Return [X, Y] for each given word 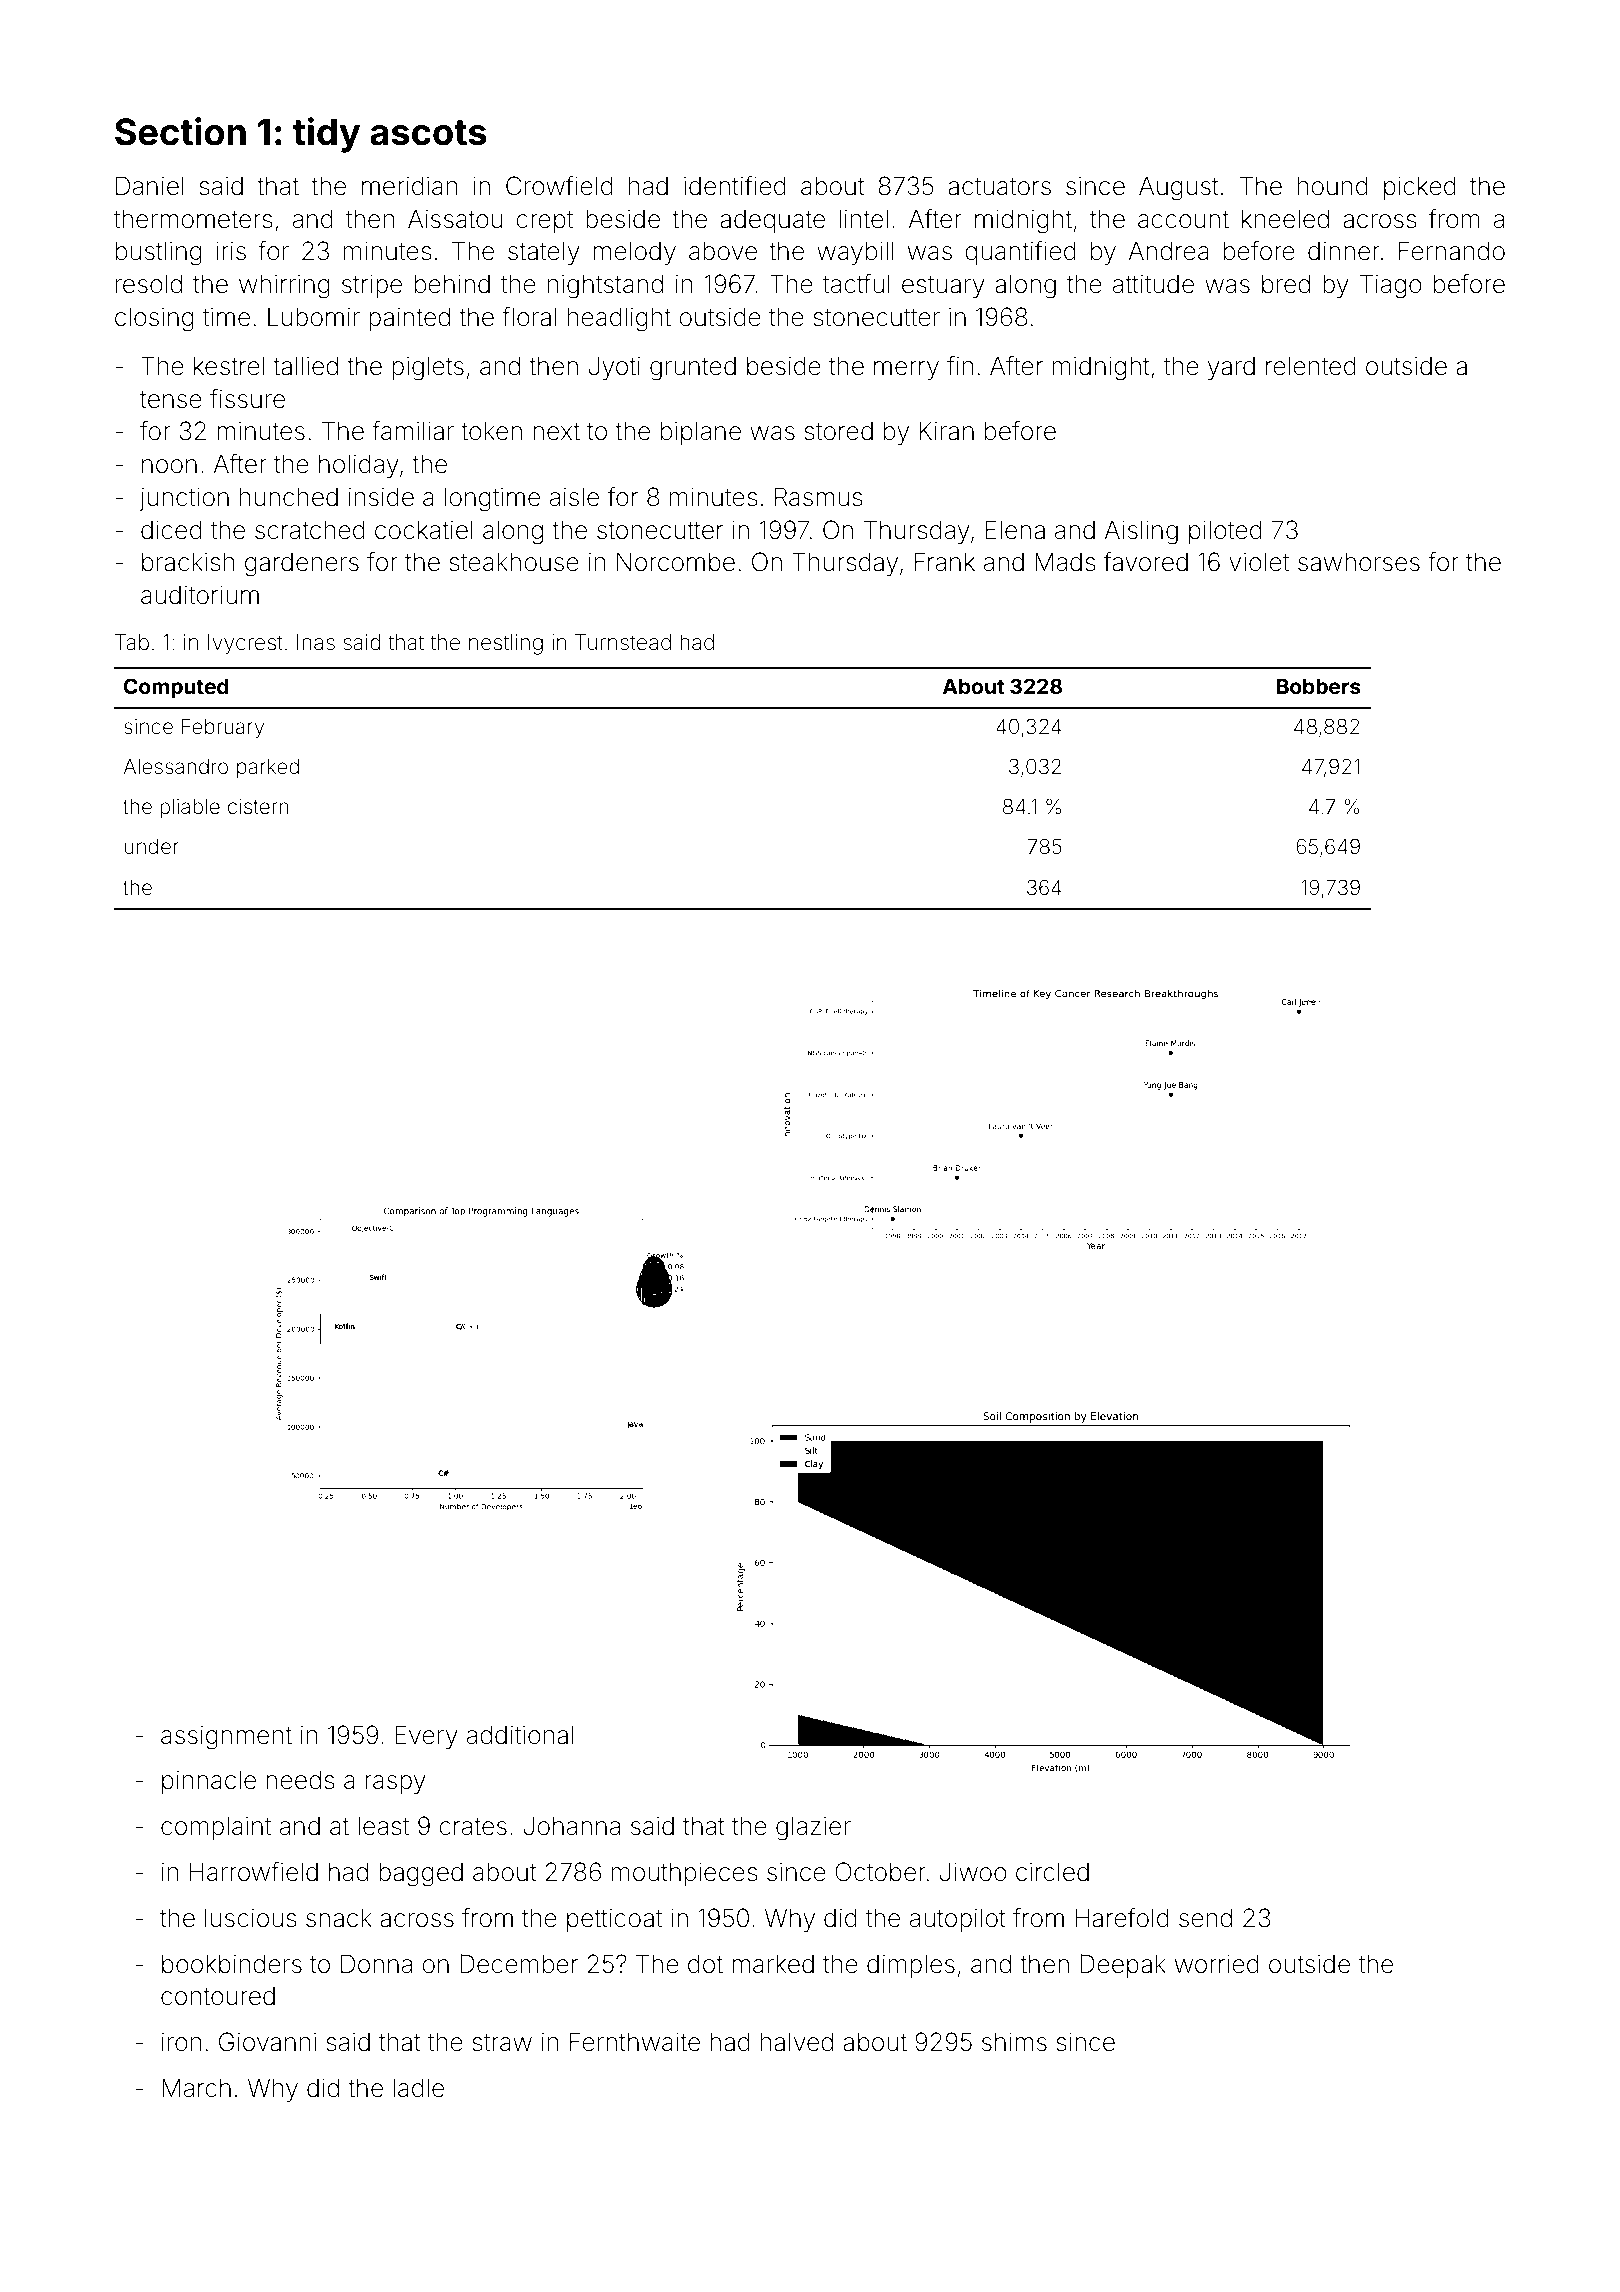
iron [182, 2042]
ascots [428, 133]
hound [1333, 186]
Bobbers [1319, 686]
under [152, 846]
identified [735, 186]
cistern [258, 806]
